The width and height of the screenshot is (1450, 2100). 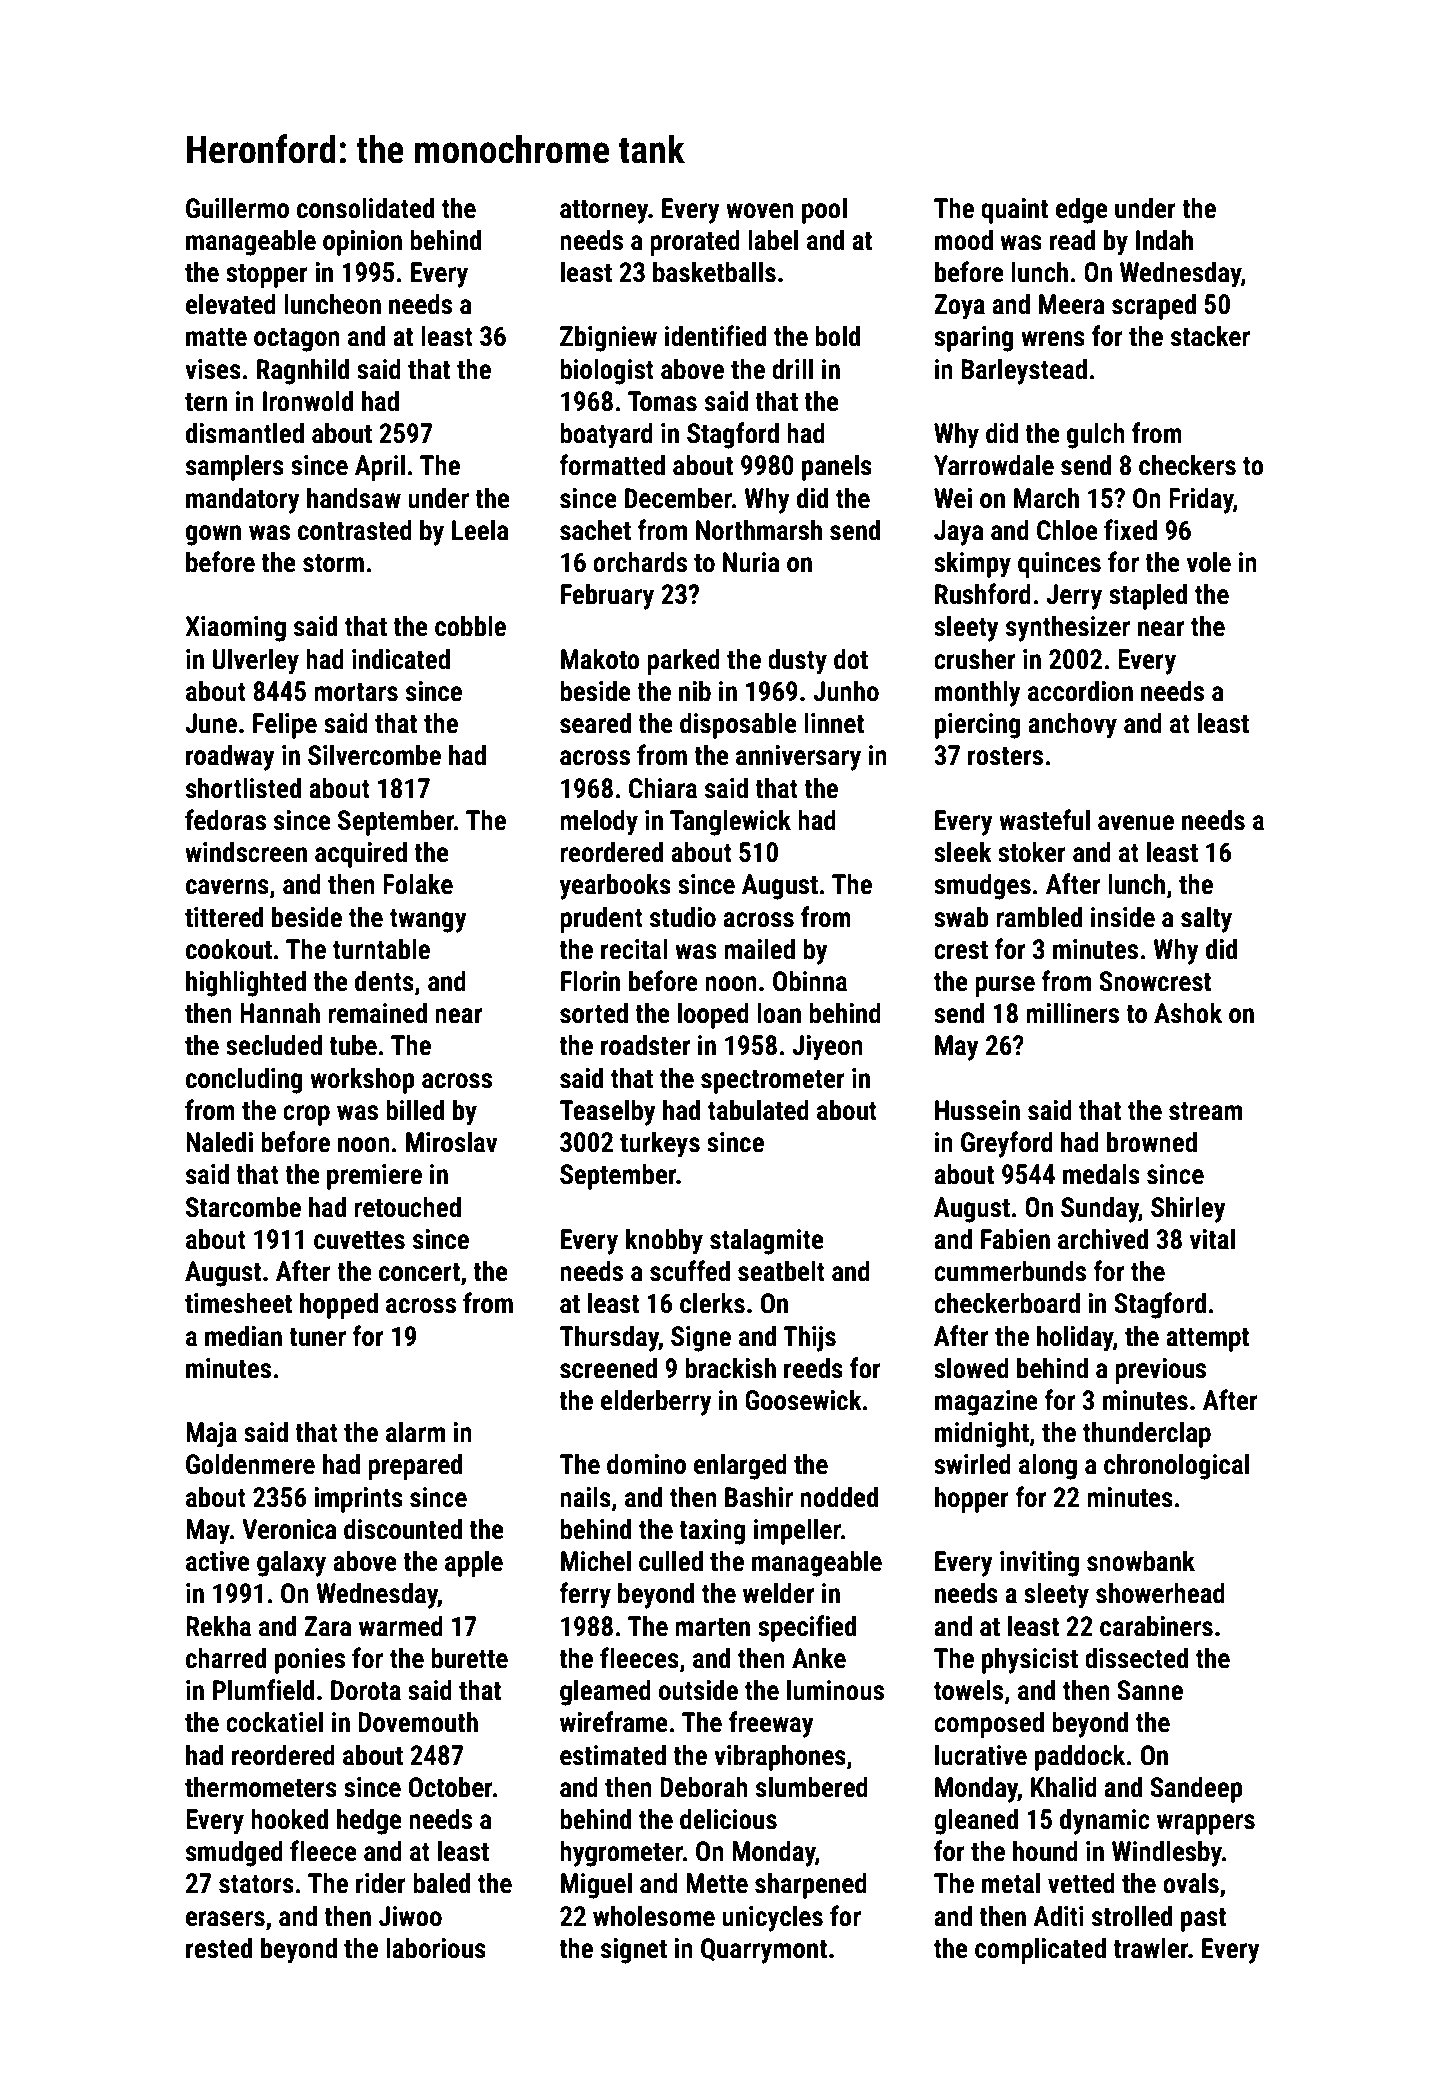 What do you see at coordinates (451, 1787) in the screenshot?
I see `October` at bounding box center [451, 1787].
